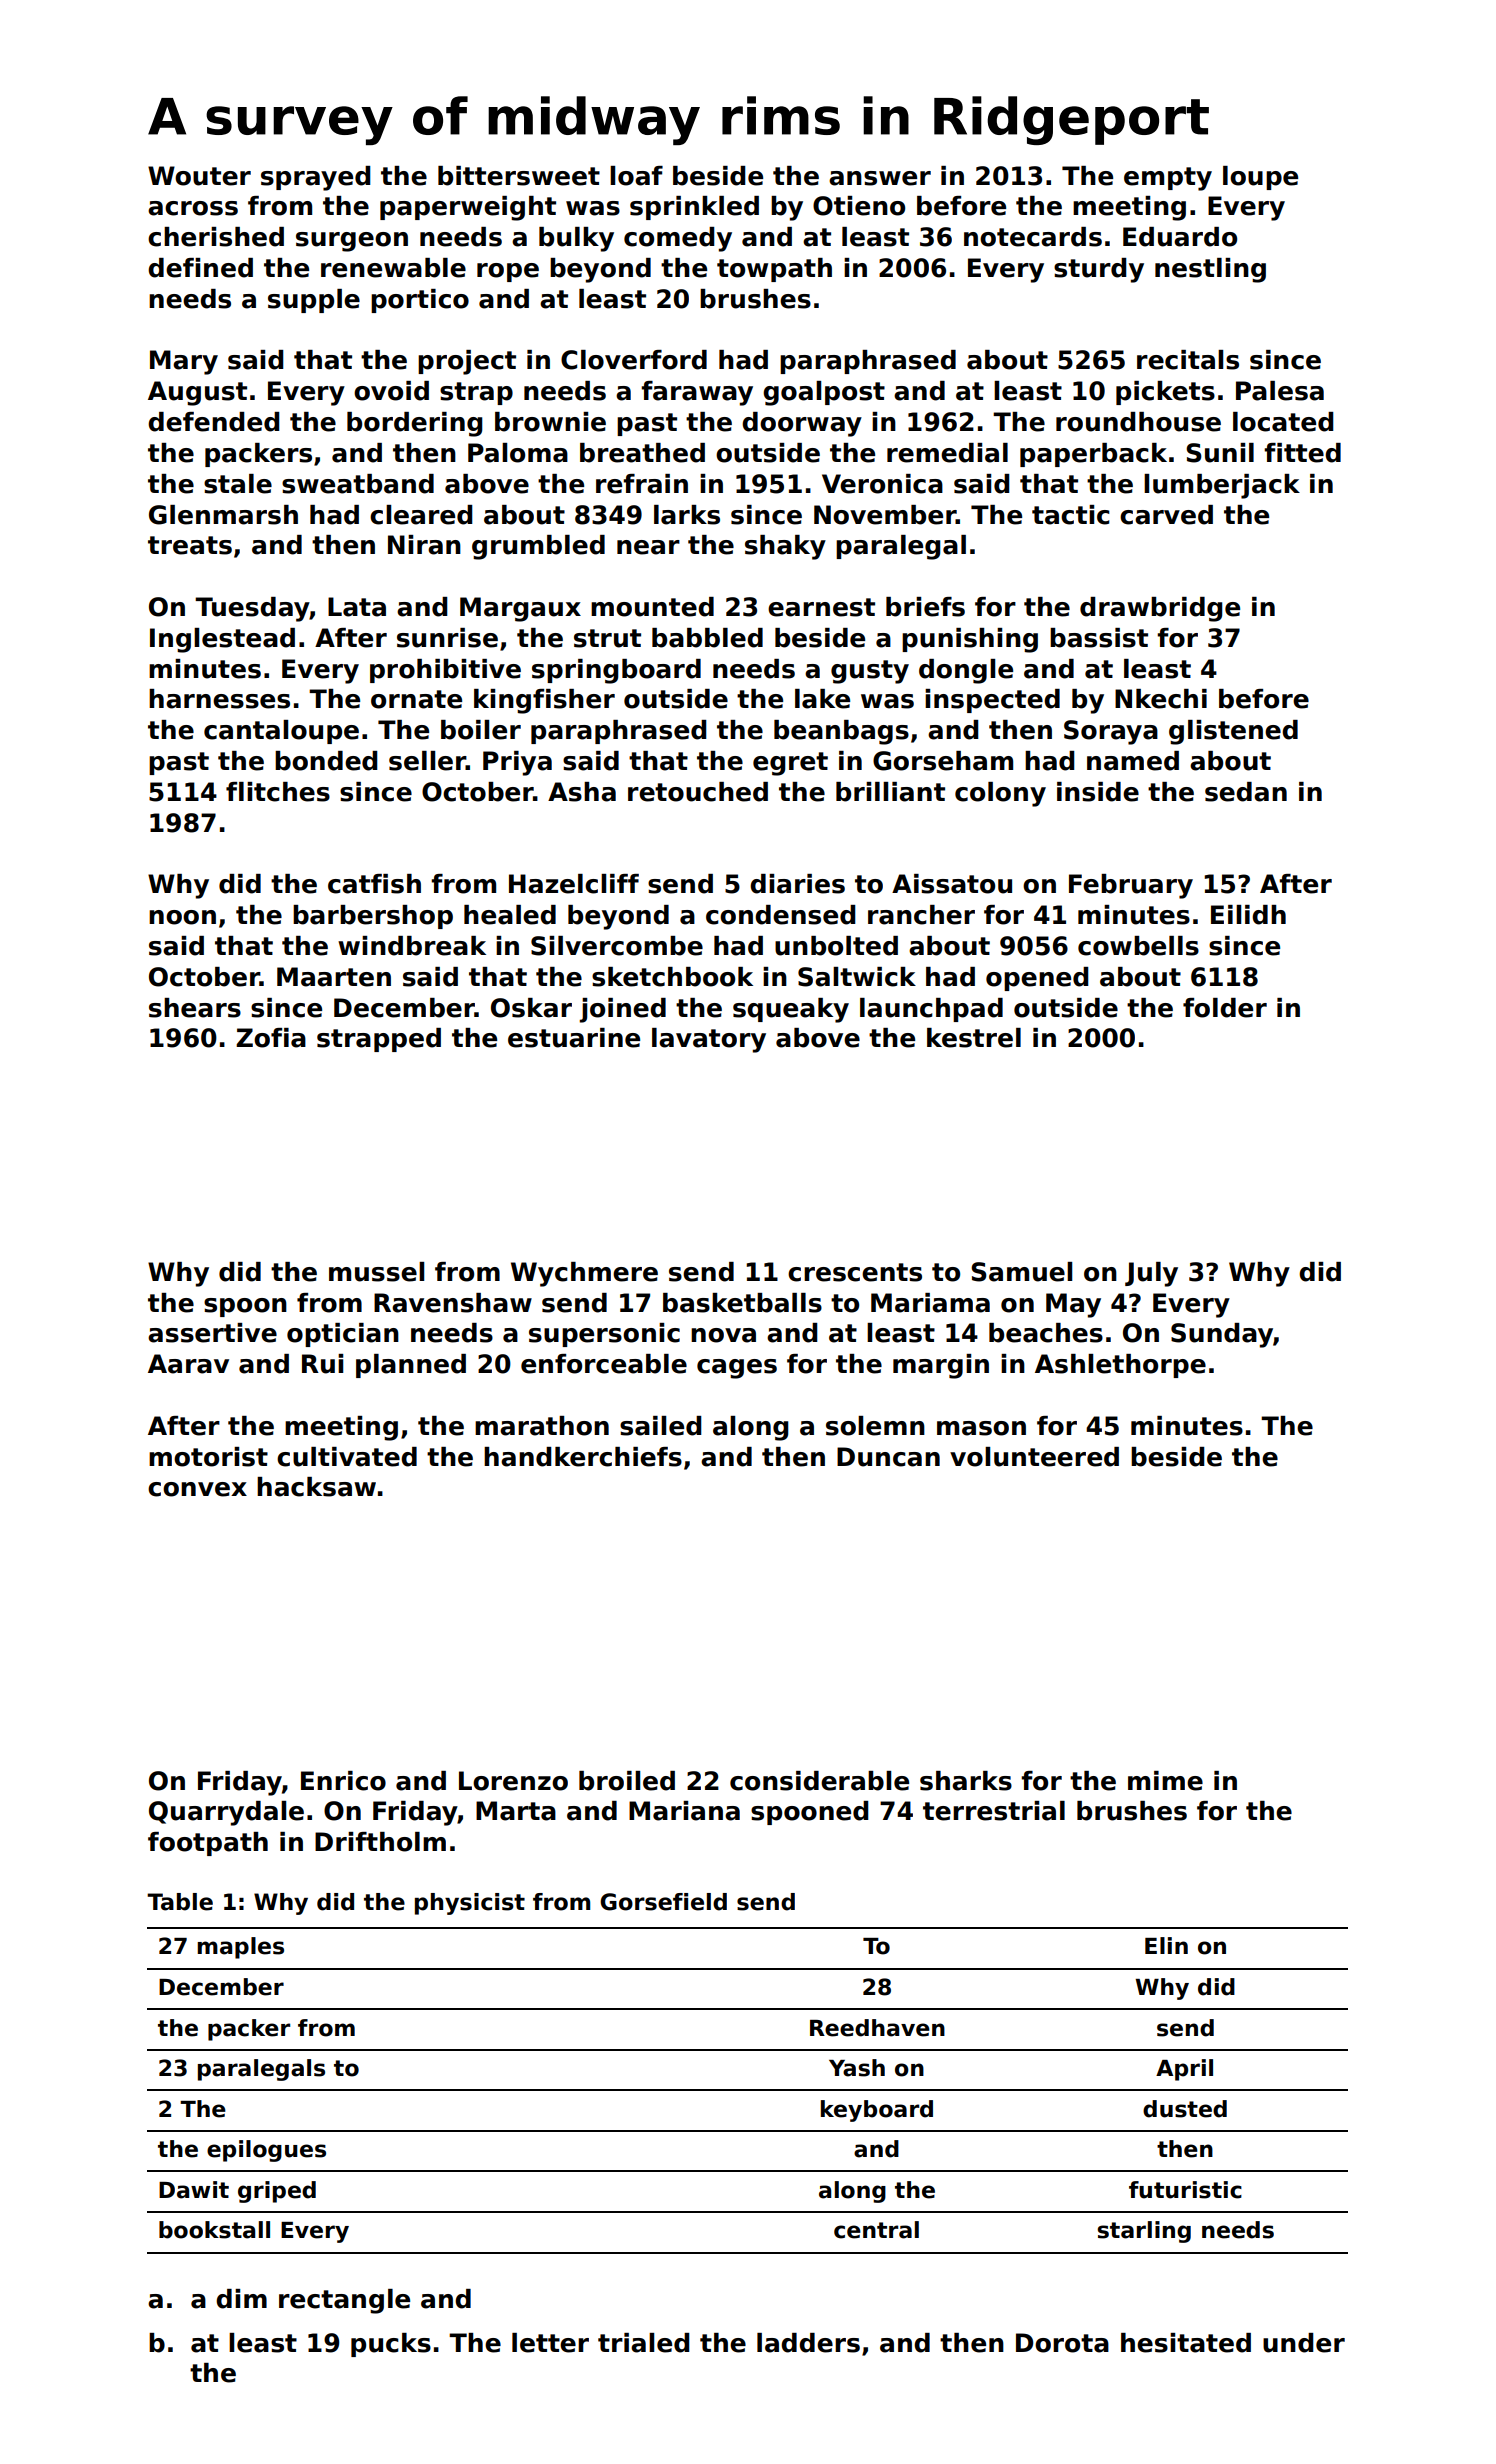 This screenshot has height=2464, width=1496. I want to click on pucks, so click(391, 2345).
